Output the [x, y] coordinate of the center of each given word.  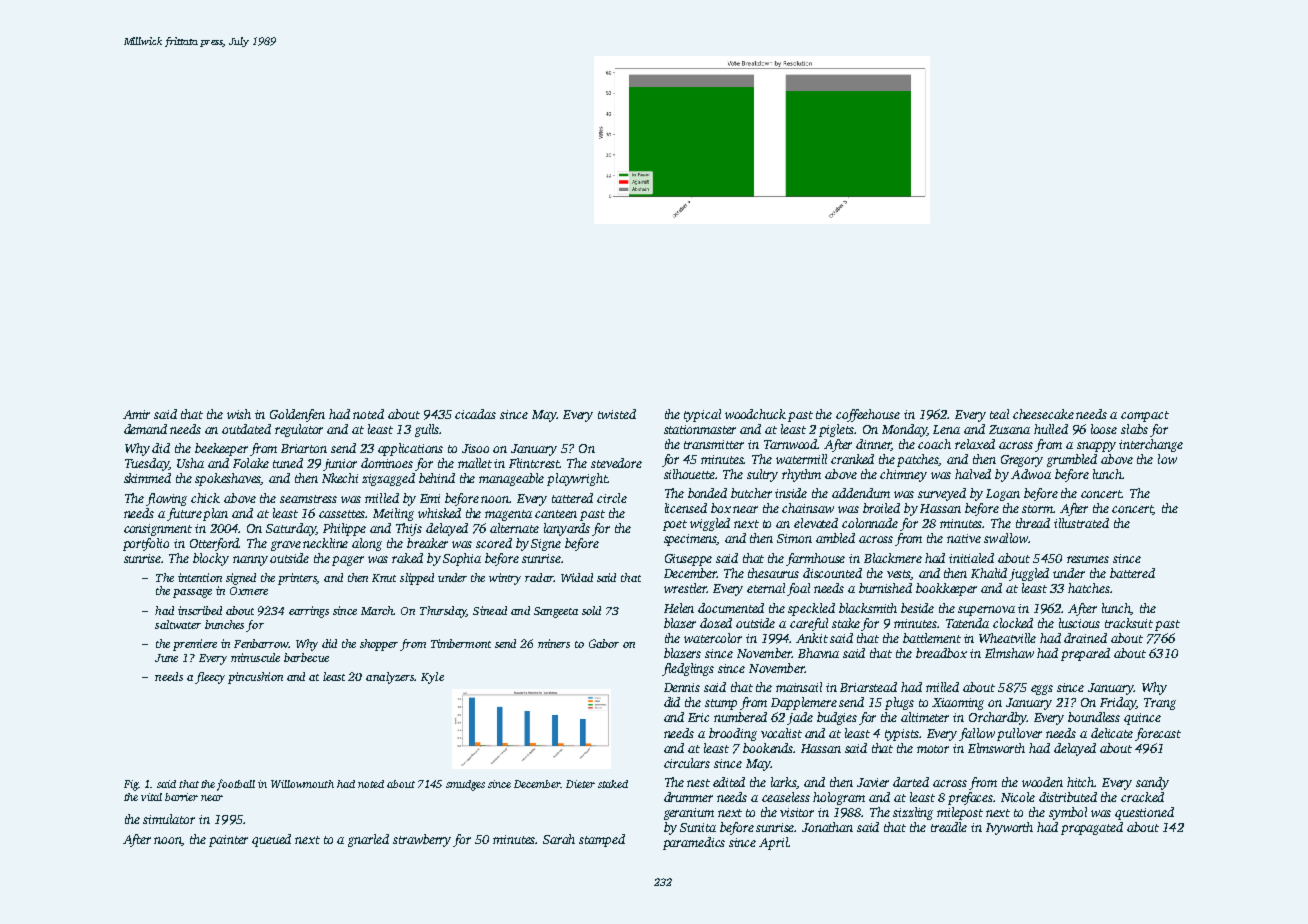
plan [215, 514]
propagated [1092, 828]
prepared [1085, 654]
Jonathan [827, 827]
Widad [577, 577]
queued [271, 840]
